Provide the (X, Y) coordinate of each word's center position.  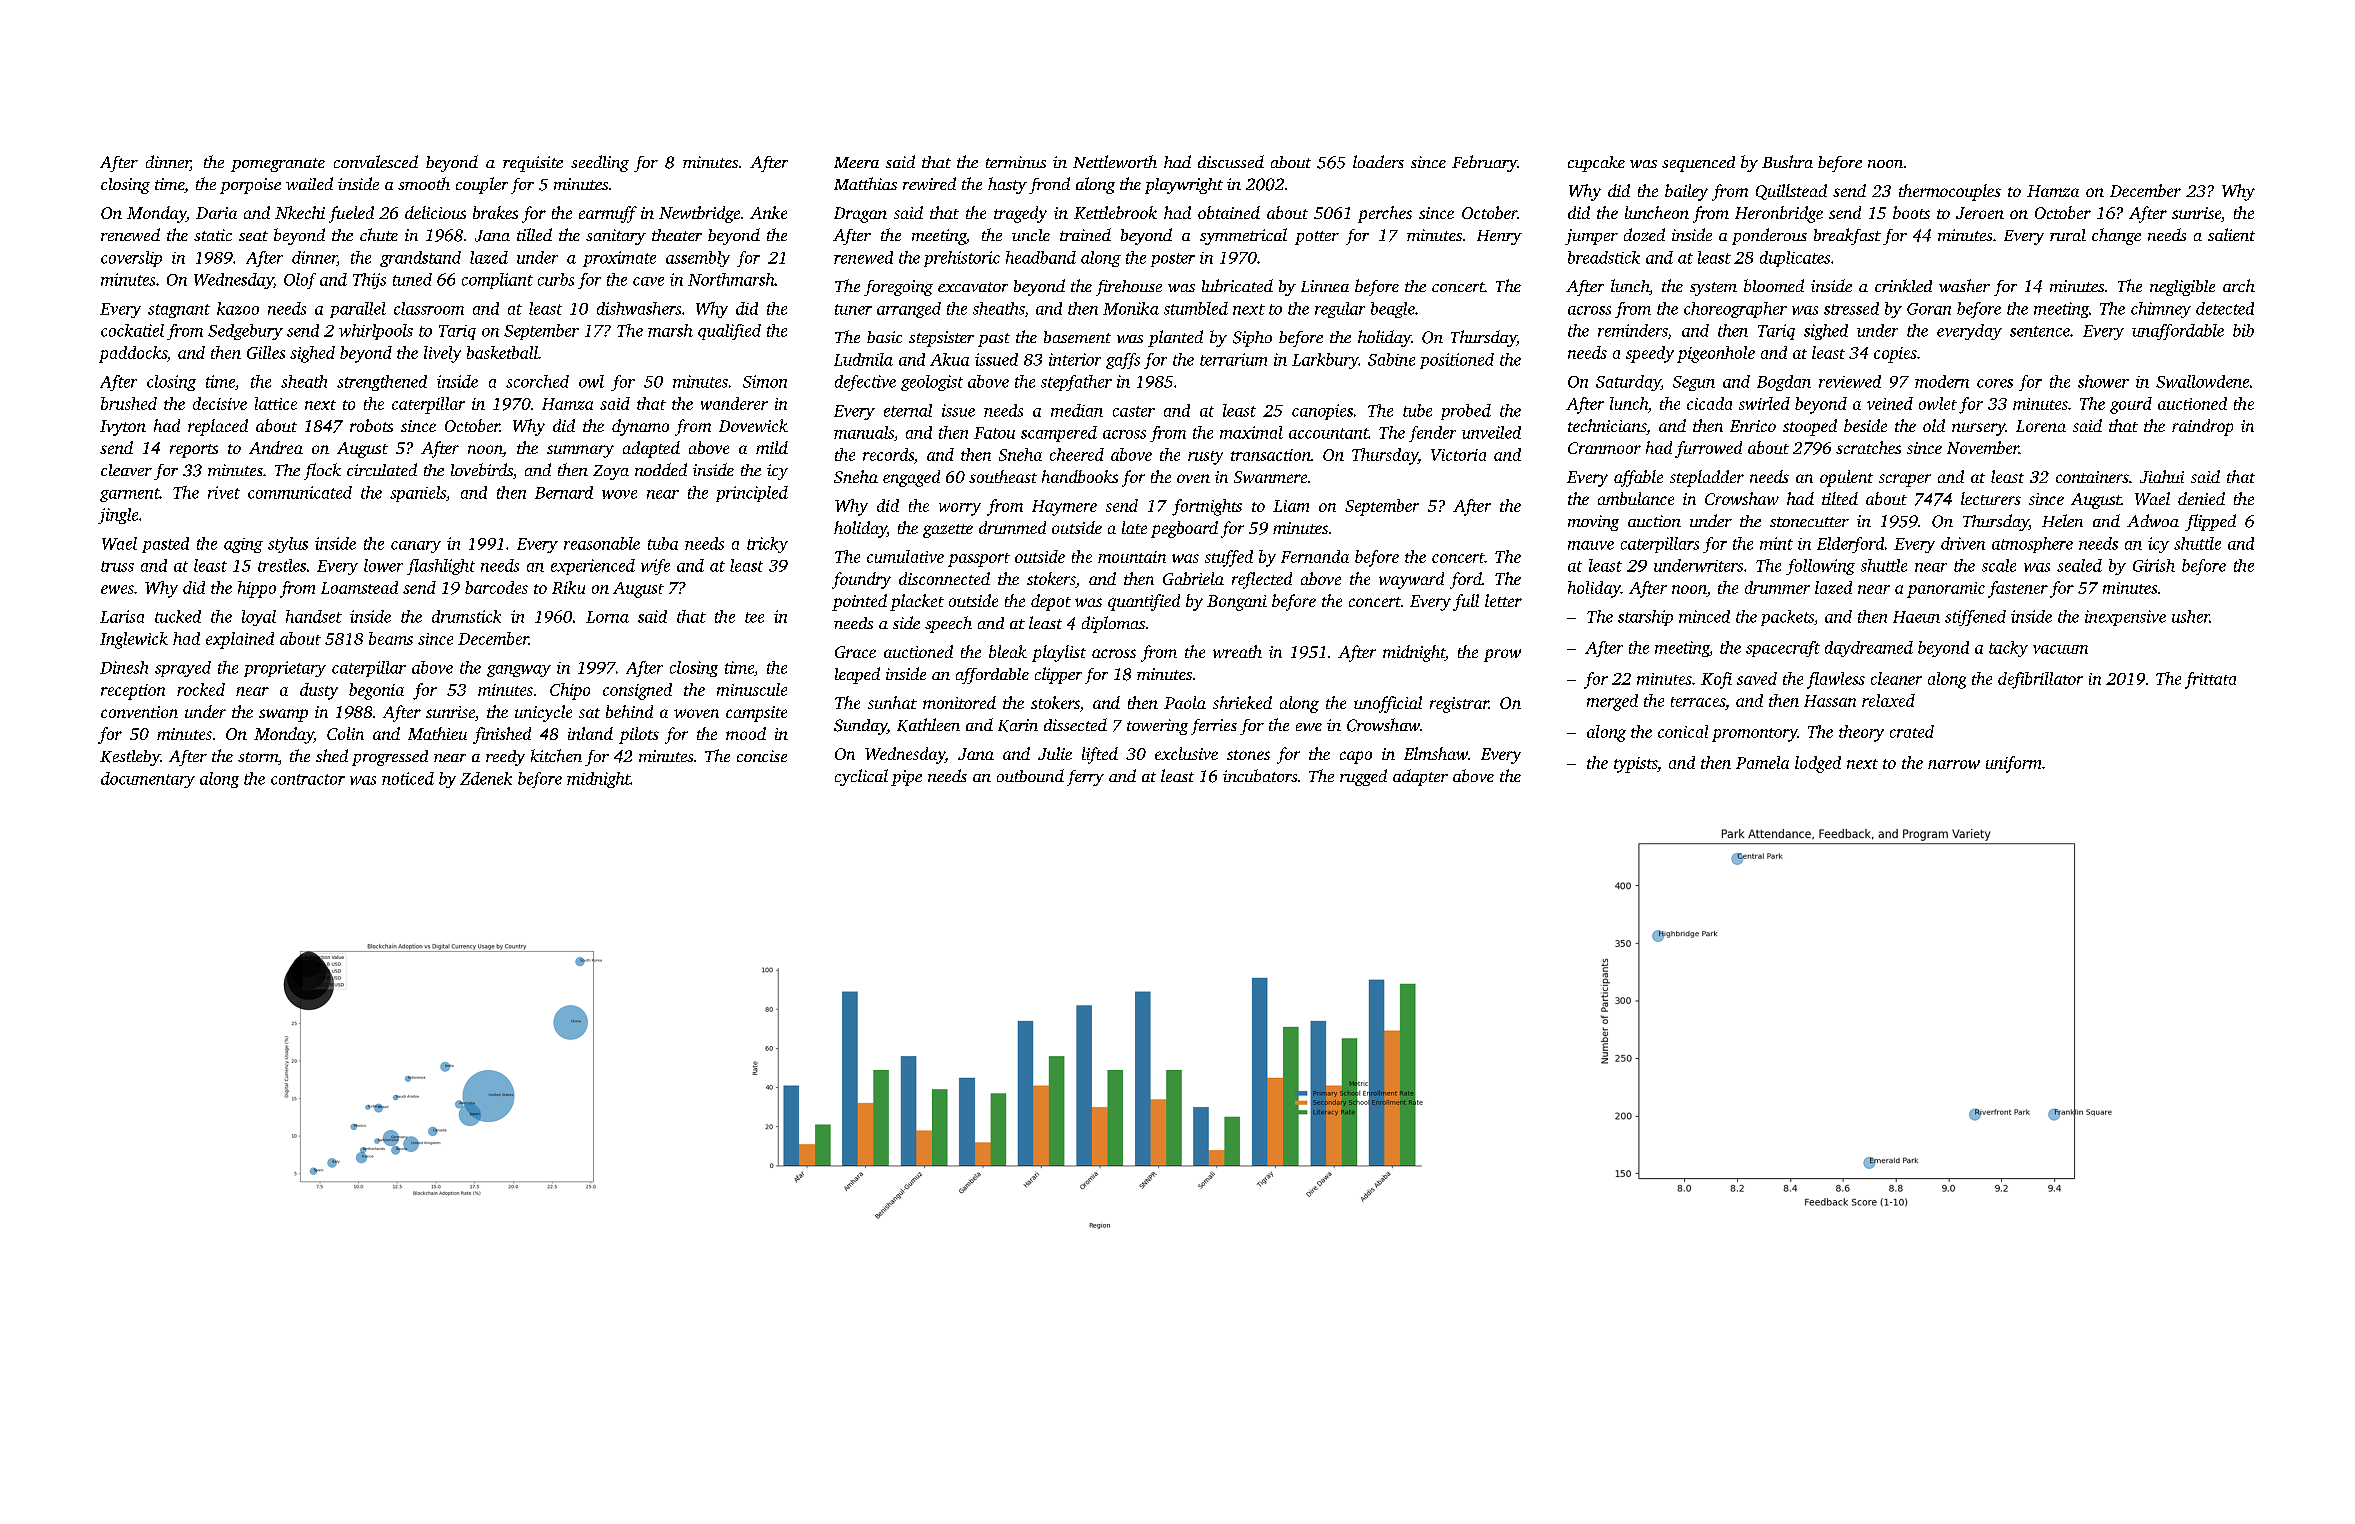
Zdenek (486, 778)
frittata (2210, 680)
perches (1385, 214)
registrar (1459, 705)
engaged (911, 478)
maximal (1251, 432)
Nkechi (300, 212)
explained (240, 640)
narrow (1954, 764)
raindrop (2202, 427)
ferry (1085, 778)
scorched (537, 381)
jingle (118, 516)
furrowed (1708, 449)
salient (2231, 234)
